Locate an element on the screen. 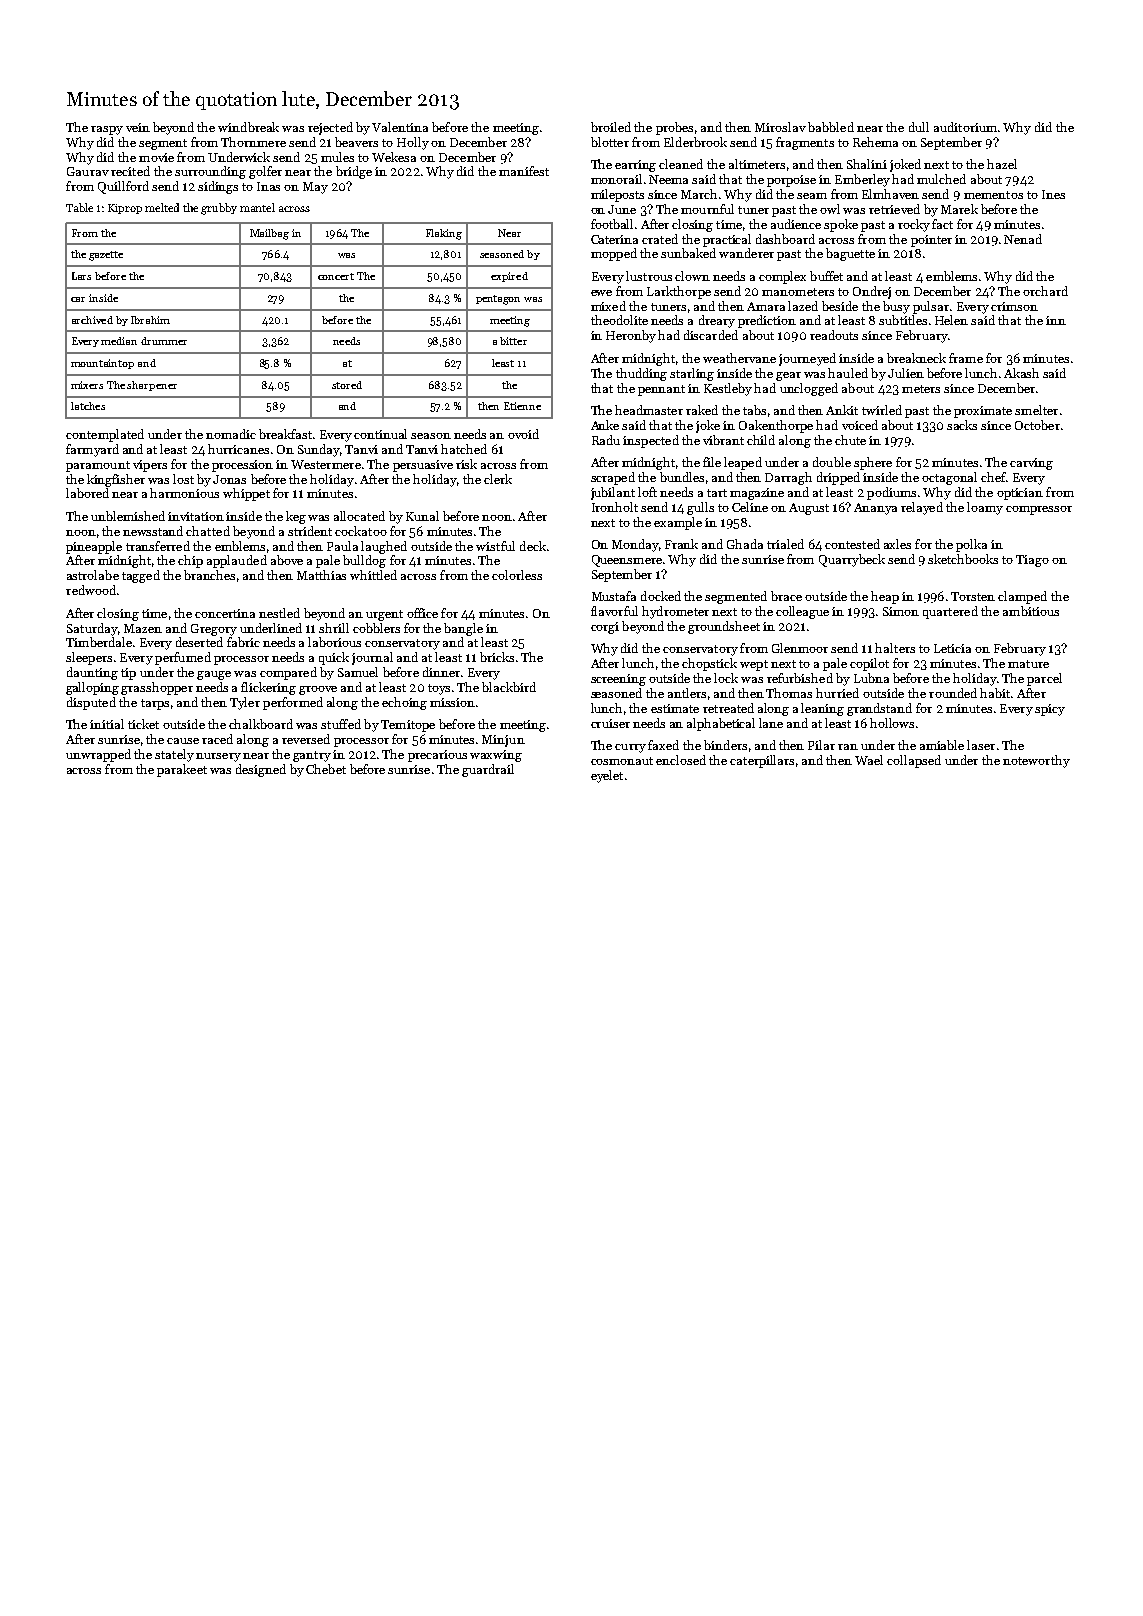 This screenshot has height=1616, width=1143. gazette is located at coordinates (106, 256).
